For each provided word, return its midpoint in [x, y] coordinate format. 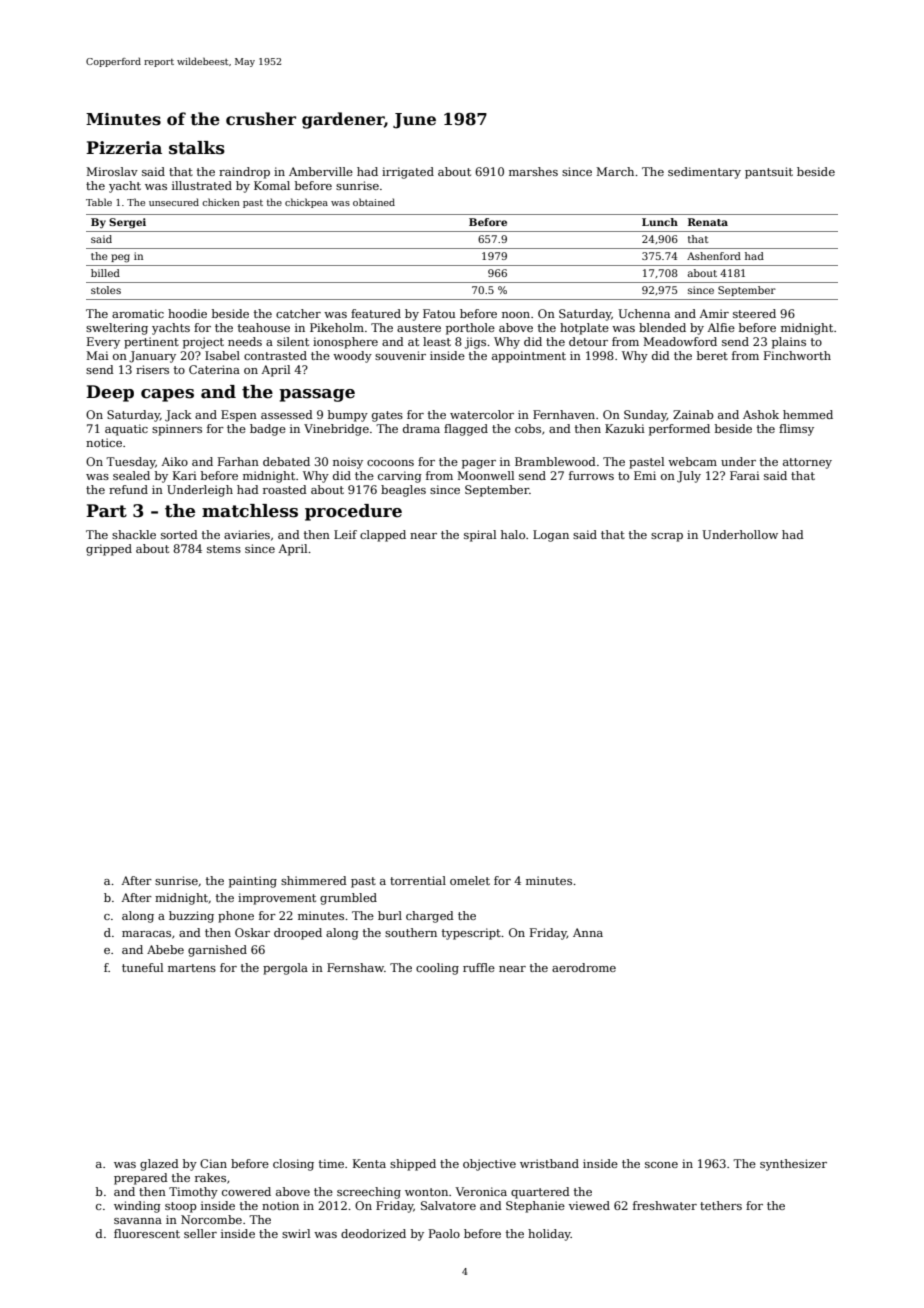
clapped [383, 536]
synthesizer [793, 1165]
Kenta [369, 1163]
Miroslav [112, 171]
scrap [667, 537]
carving [400, 477]
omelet [470, 880]
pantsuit [769, 173]
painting [253, 882]
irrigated [408, 173]
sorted [179, 534]
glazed [159, 1165]
